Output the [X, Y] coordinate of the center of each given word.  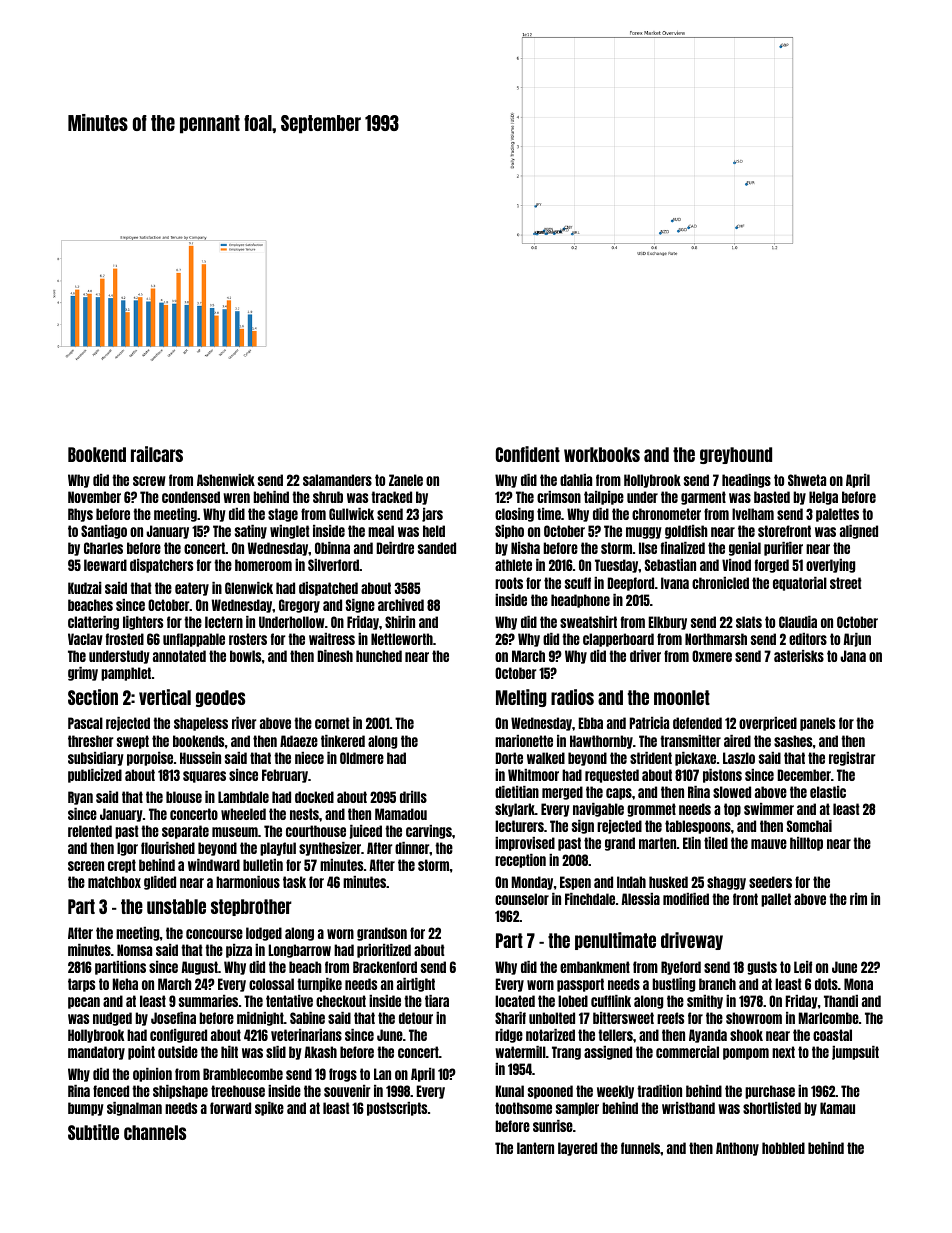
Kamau [837, 1108]
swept [133, 742]
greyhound [736, 455]
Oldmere [362, 758]
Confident [528, 454]
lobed [573, 1001]
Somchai [809, 826]
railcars [157, 454]
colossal [271, 984]
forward [230, 1108]
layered [577, 1149]
